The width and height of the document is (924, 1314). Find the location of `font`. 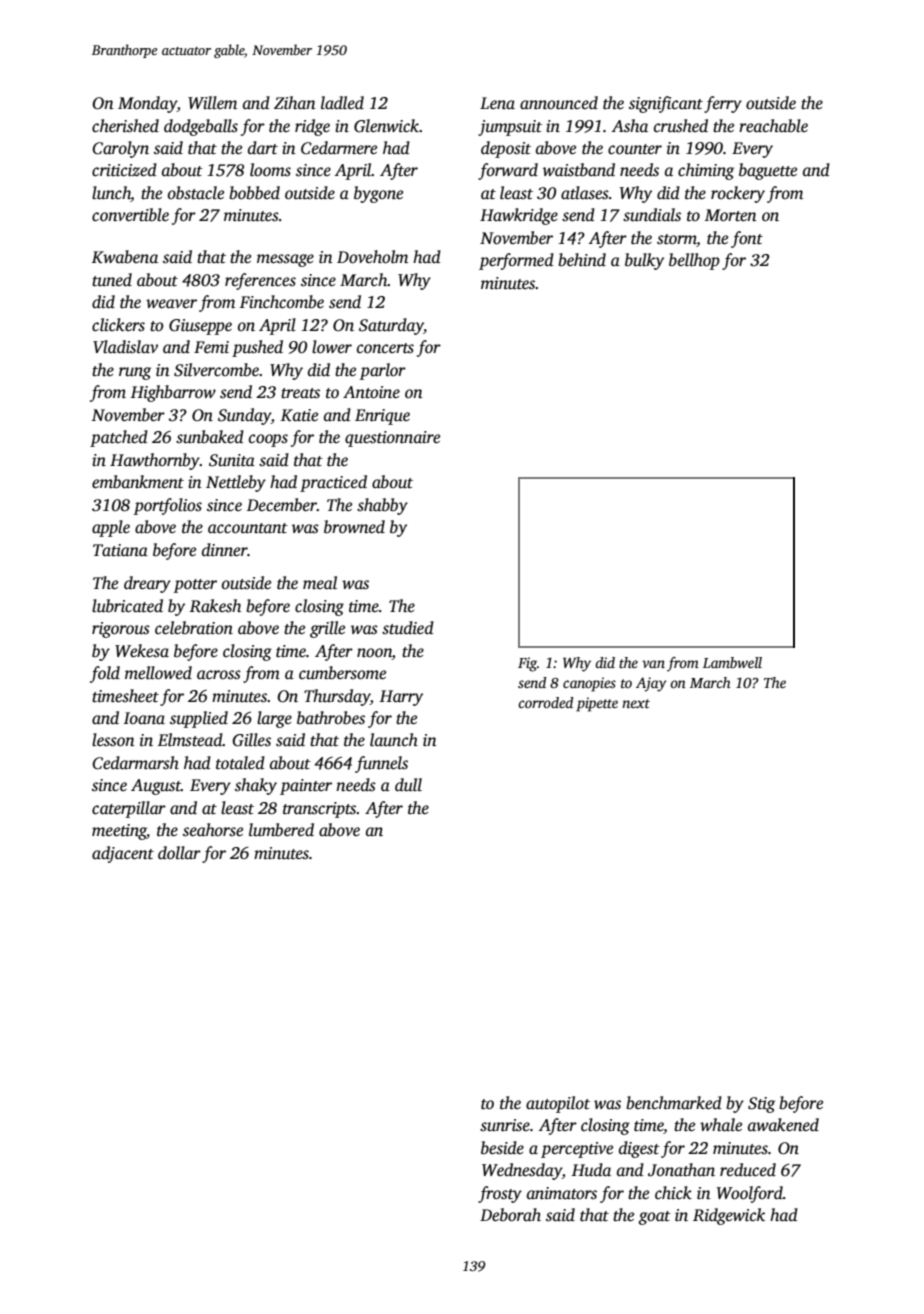

font is located at coordinates (747, 239).
